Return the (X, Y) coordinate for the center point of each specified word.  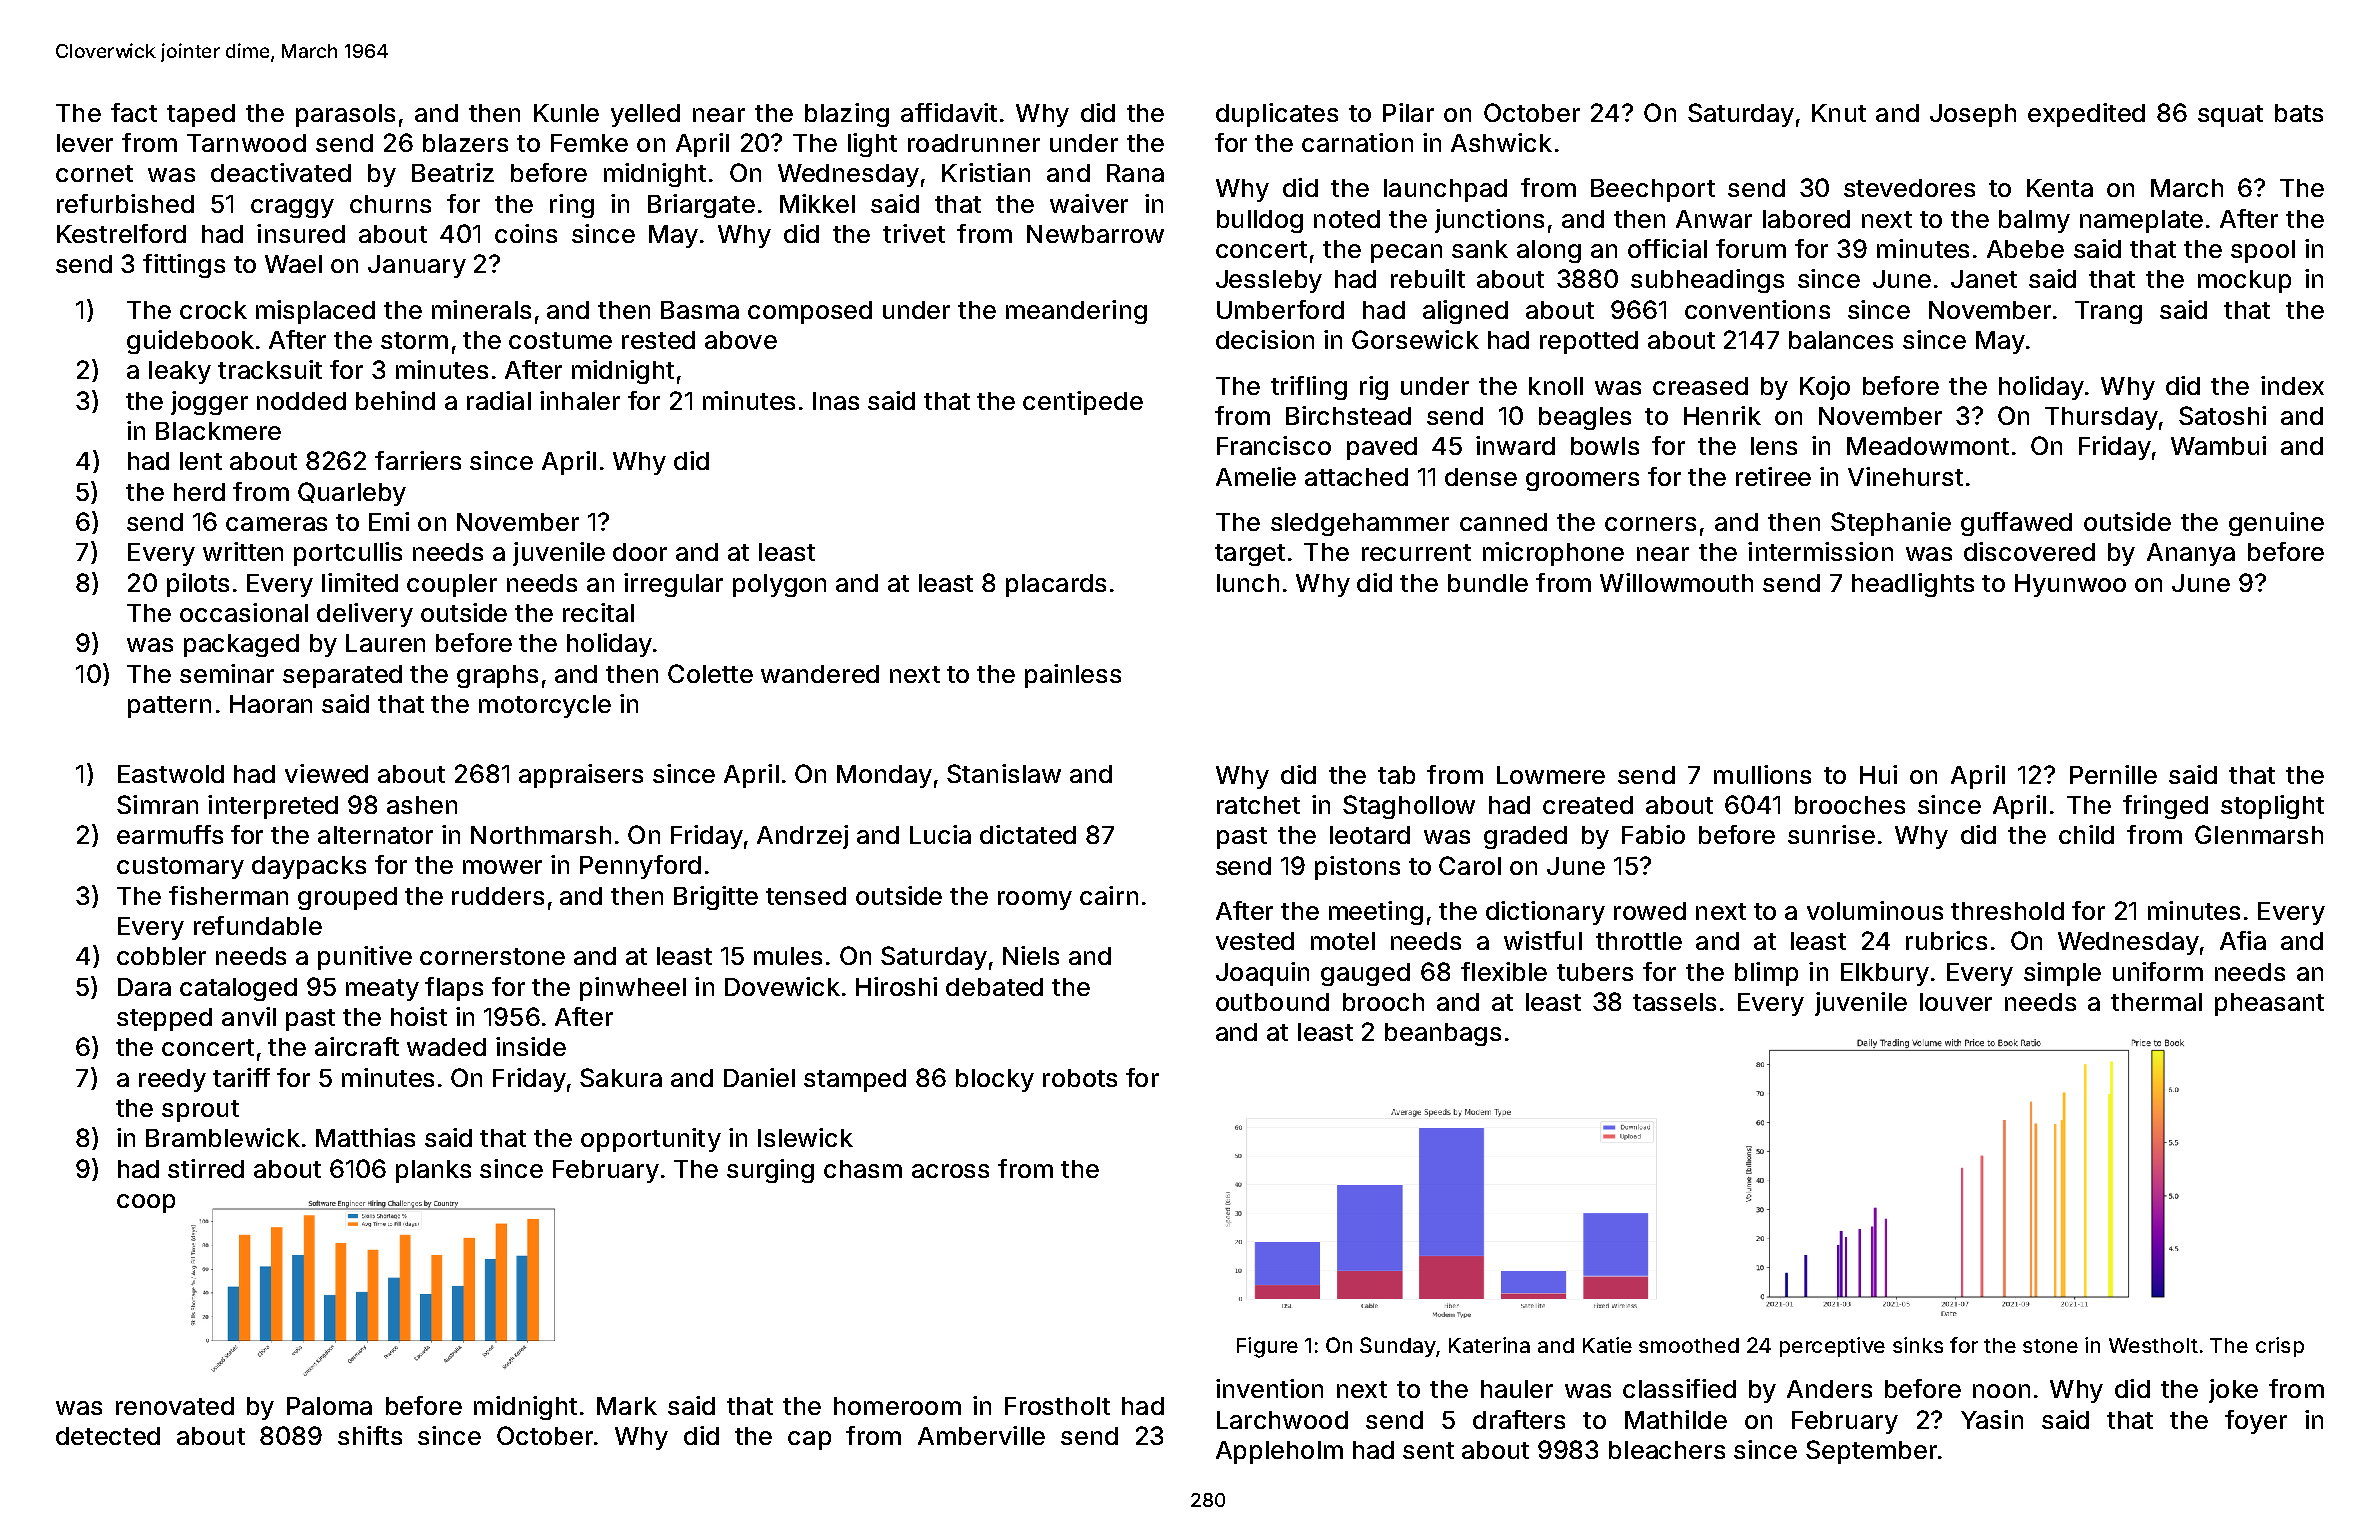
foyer (2256, 1422)
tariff (241, 1077)
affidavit (949, 112)
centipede (1083, 403)
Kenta (2060, 188)
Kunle (566, 113)
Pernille (2113, 774)
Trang (2108, 312)
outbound (1272, 1002)
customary (180, 868)
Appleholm (1279, 1452)
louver (1956, 1002)
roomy (1035, 900)
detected (108, 1436)
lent (201, 461)
